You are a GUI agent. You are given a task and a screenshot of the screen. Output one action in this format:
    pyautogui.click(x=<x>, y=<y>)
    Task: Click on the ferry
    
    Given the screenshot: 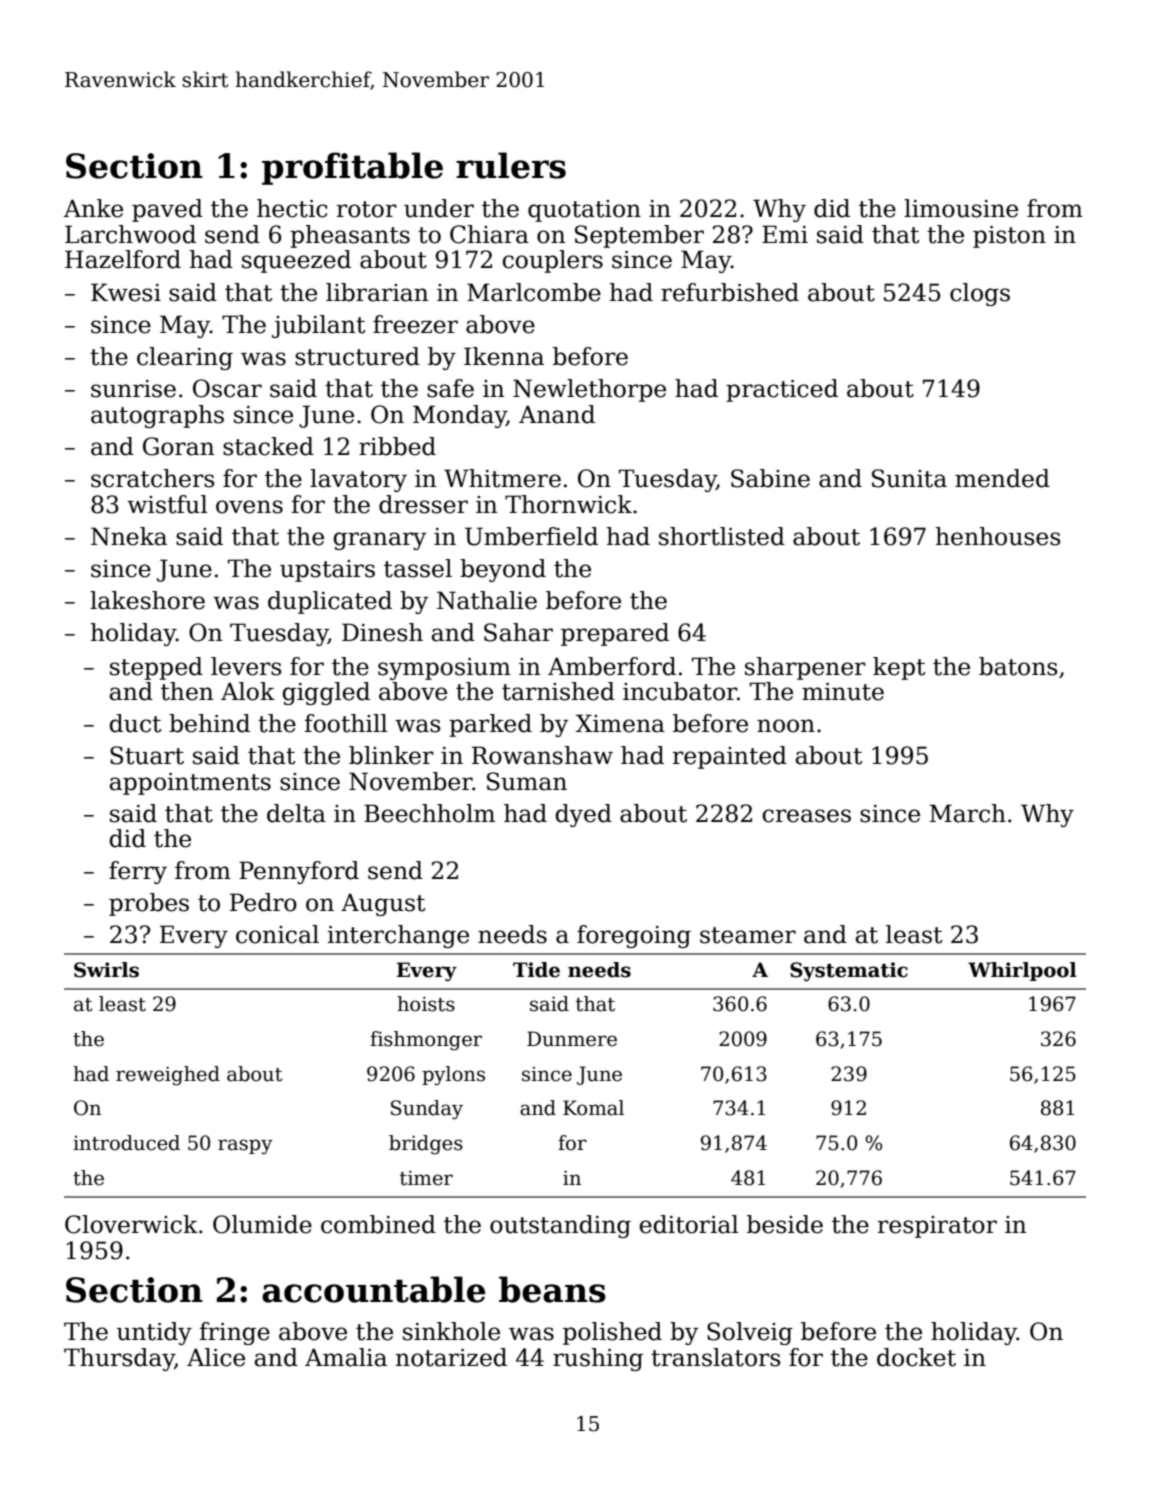 What is the action you would take?
    pyautogui.click(x=138, y=872)
